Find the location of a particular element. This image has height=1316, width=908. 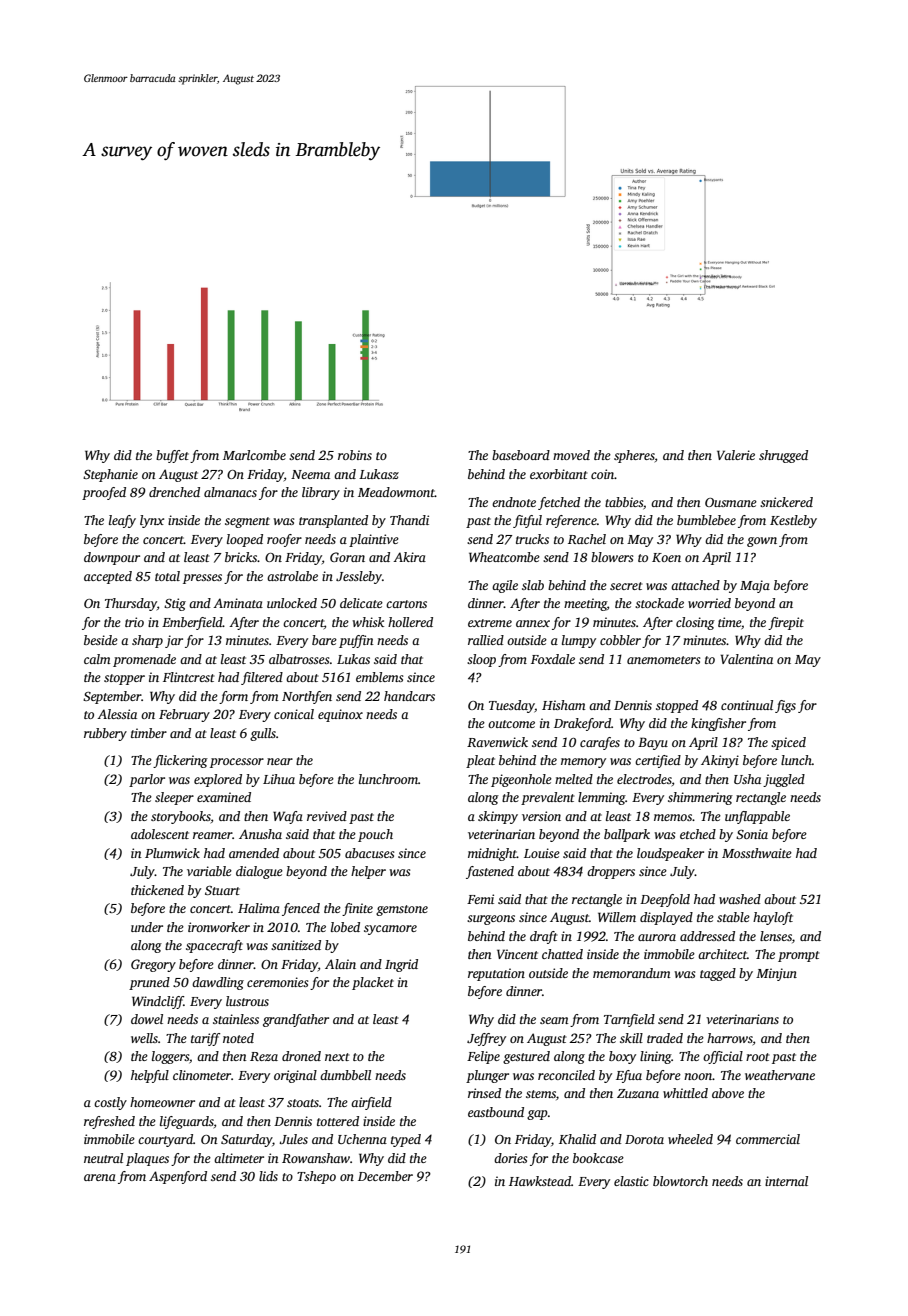

Wafa is located at coordinates (288, 817).
